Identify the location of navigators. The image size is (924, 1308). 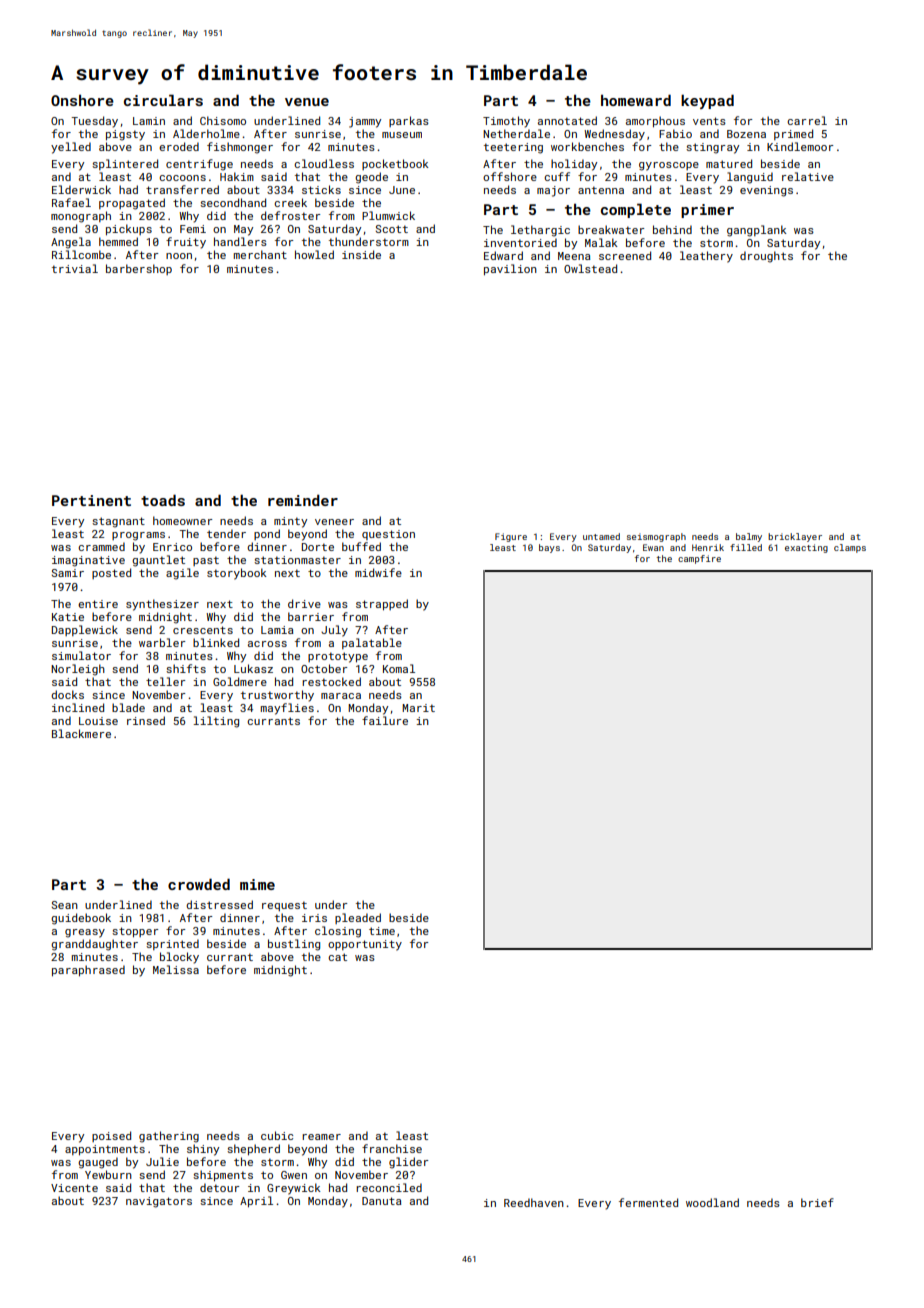
(159, 1202).
